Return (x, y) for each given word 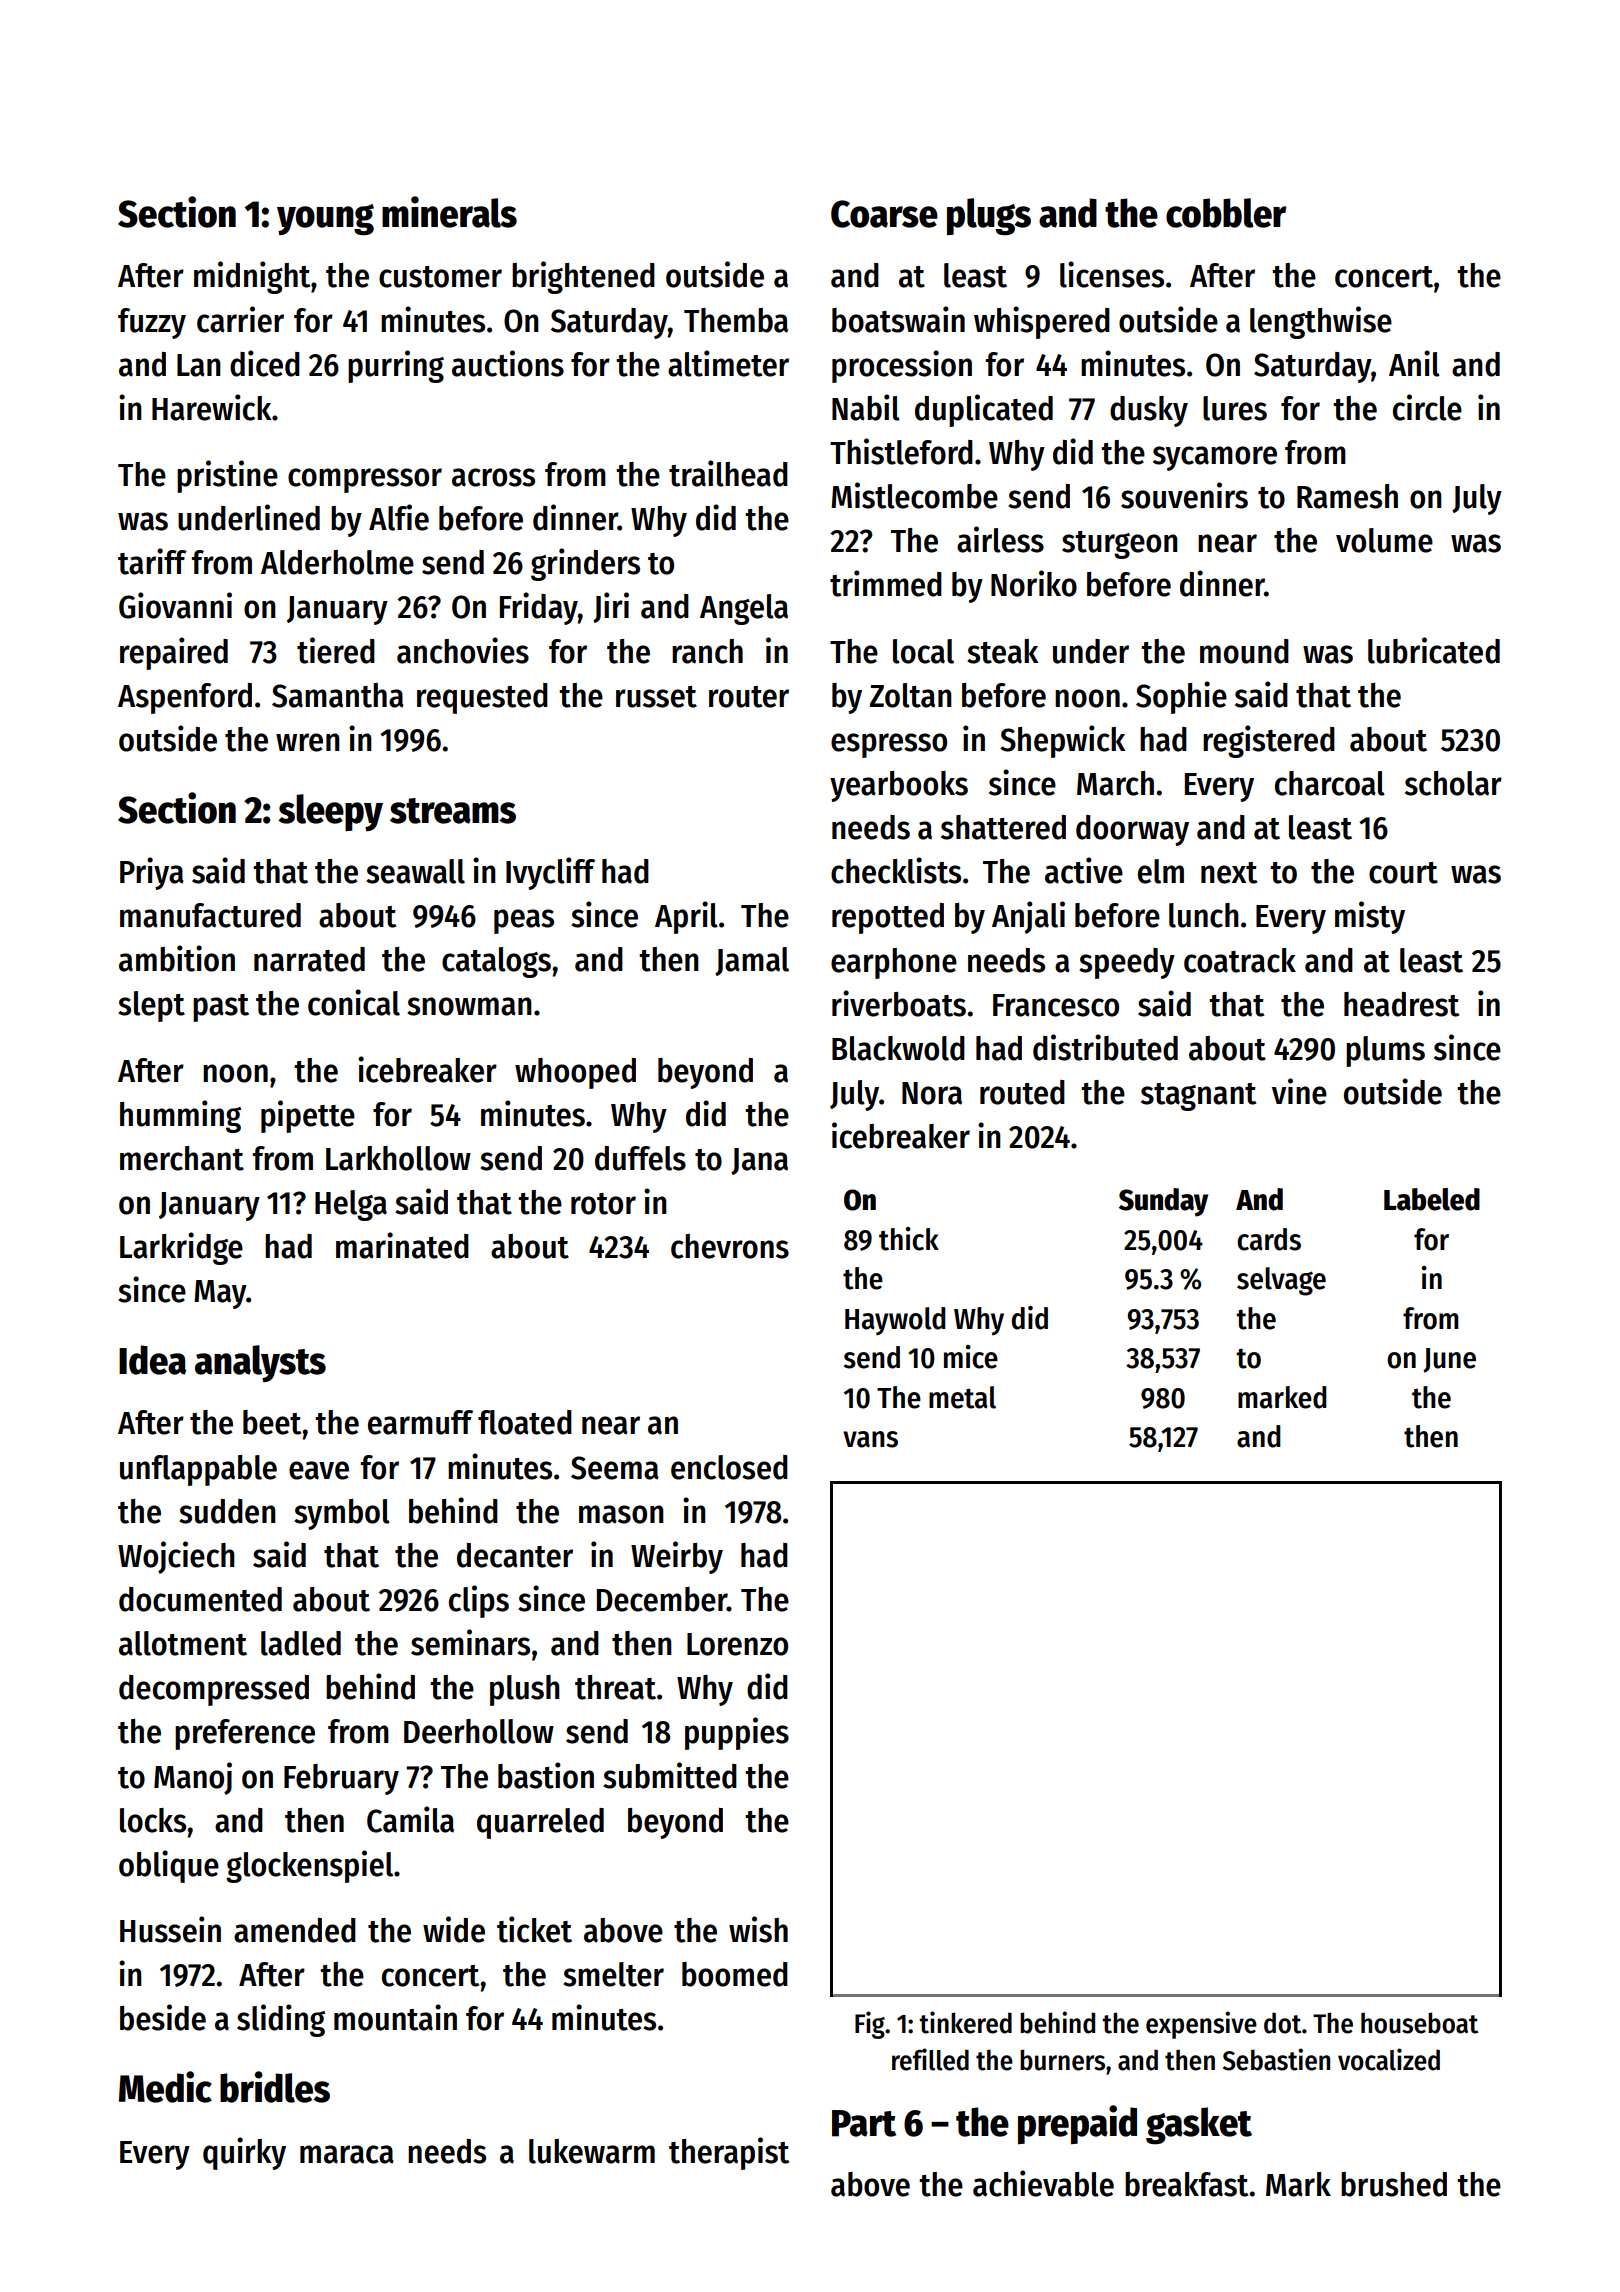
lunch (1204, 915)
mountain (395, 2017)
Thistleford (901, 451)
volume (1384, 540)
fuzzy (152, 323)
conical (354, 1002)
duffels (640, 1158)
